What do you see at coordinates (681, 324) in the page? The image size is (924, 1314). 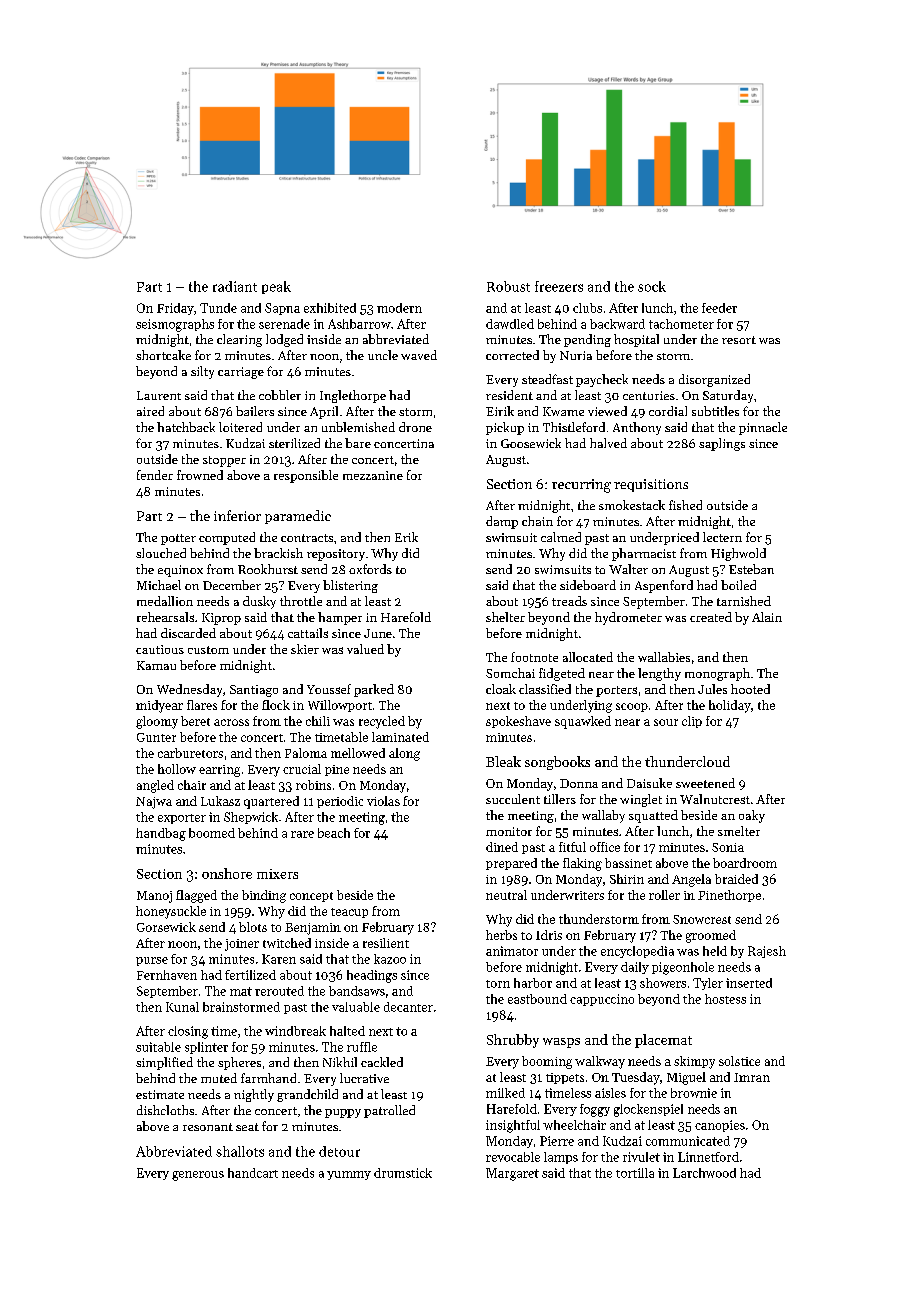 I see `tachometer` at bounding box center [681, 324].
